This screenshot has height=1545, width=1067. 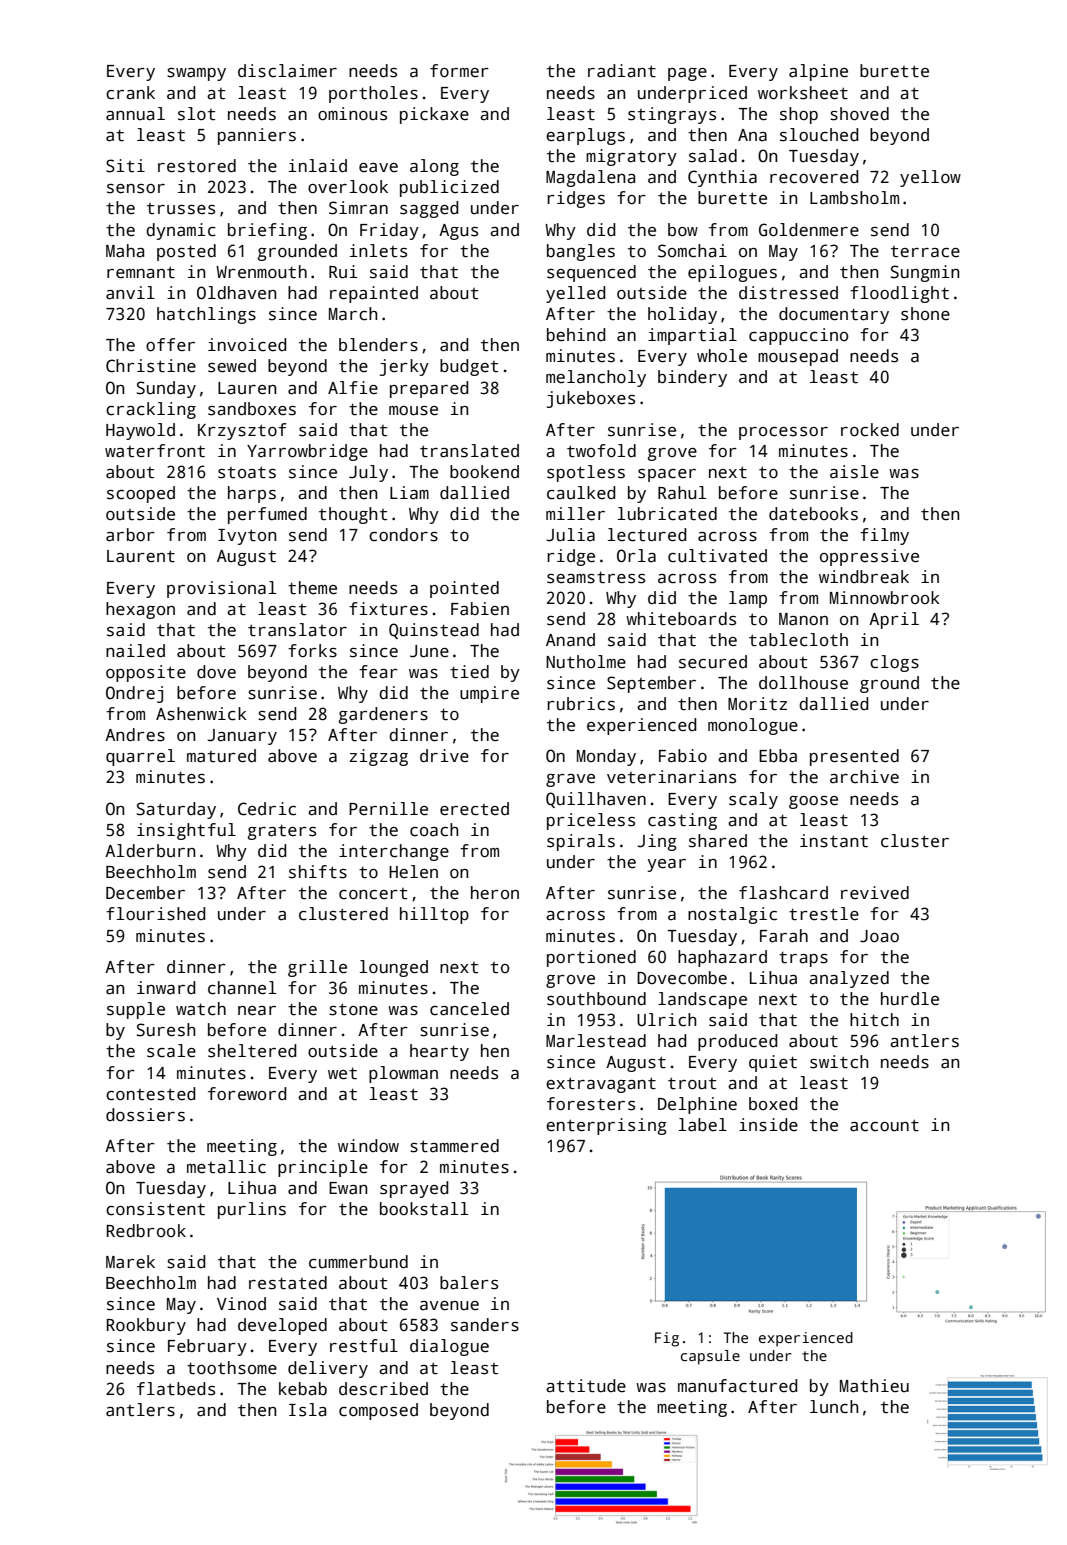 I want to click on scooped, so click(x=141, y=494).
